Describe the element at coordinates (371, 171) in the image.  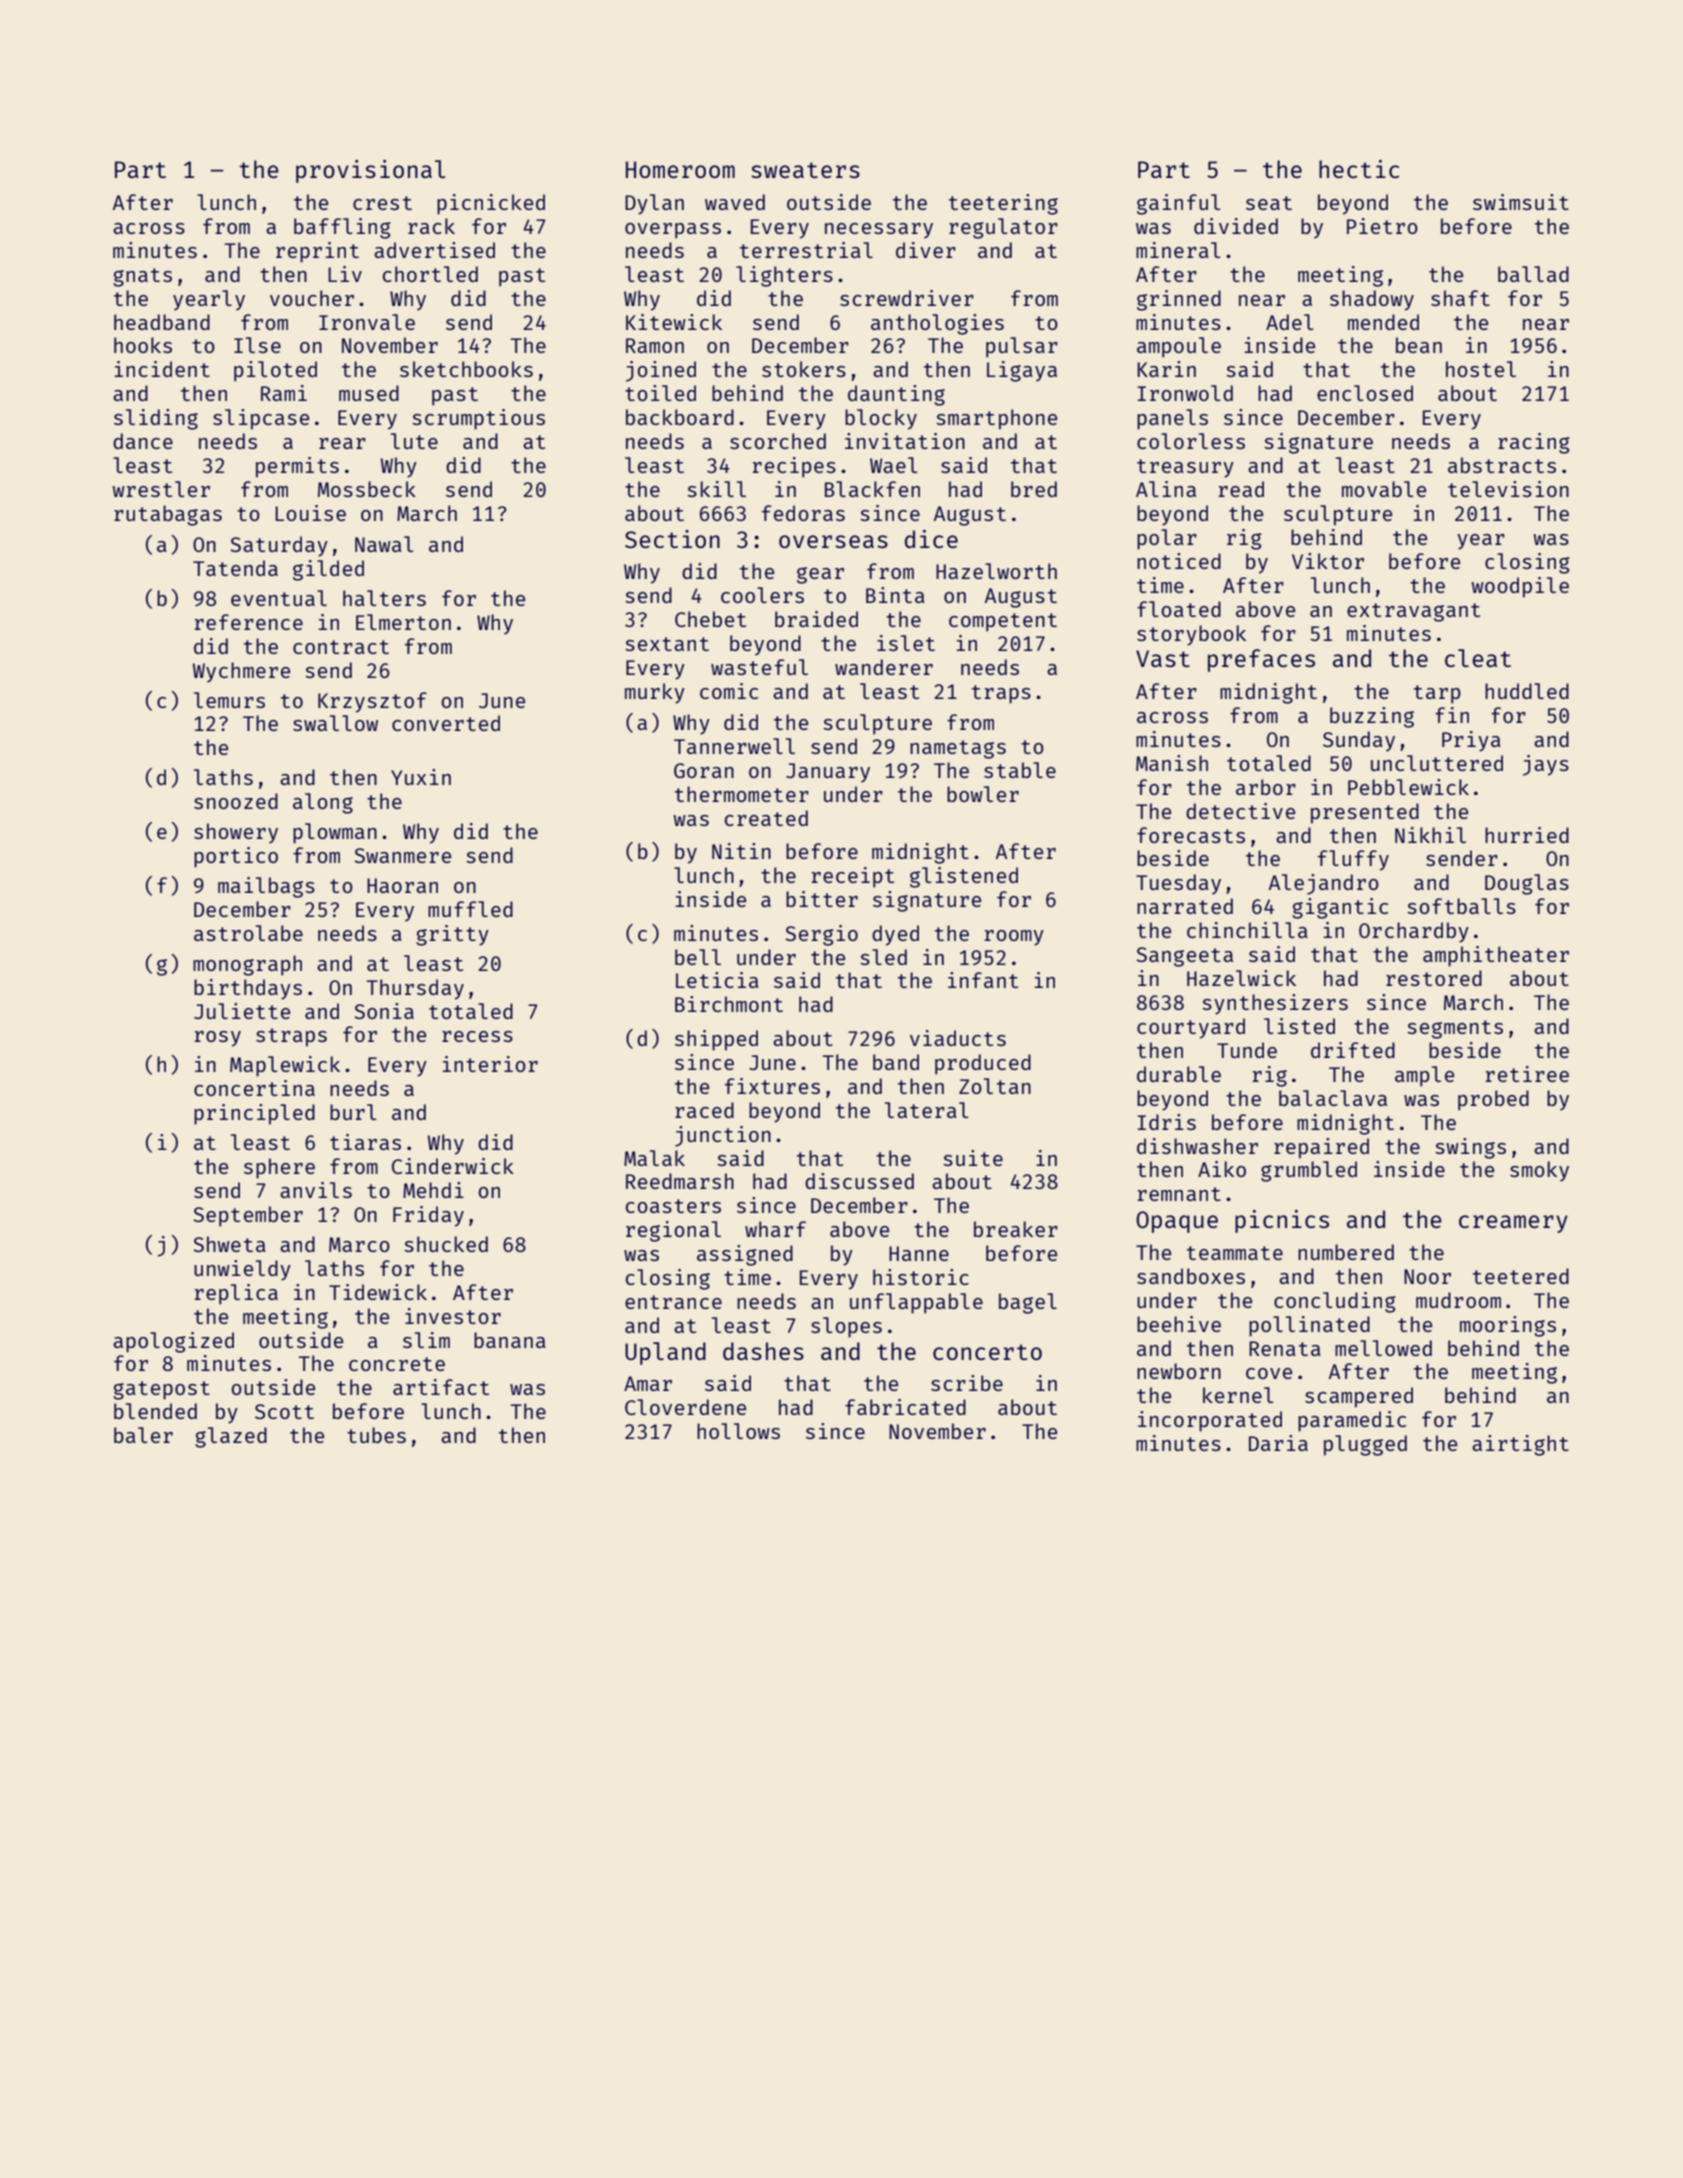
I see `provisional` at that location.
